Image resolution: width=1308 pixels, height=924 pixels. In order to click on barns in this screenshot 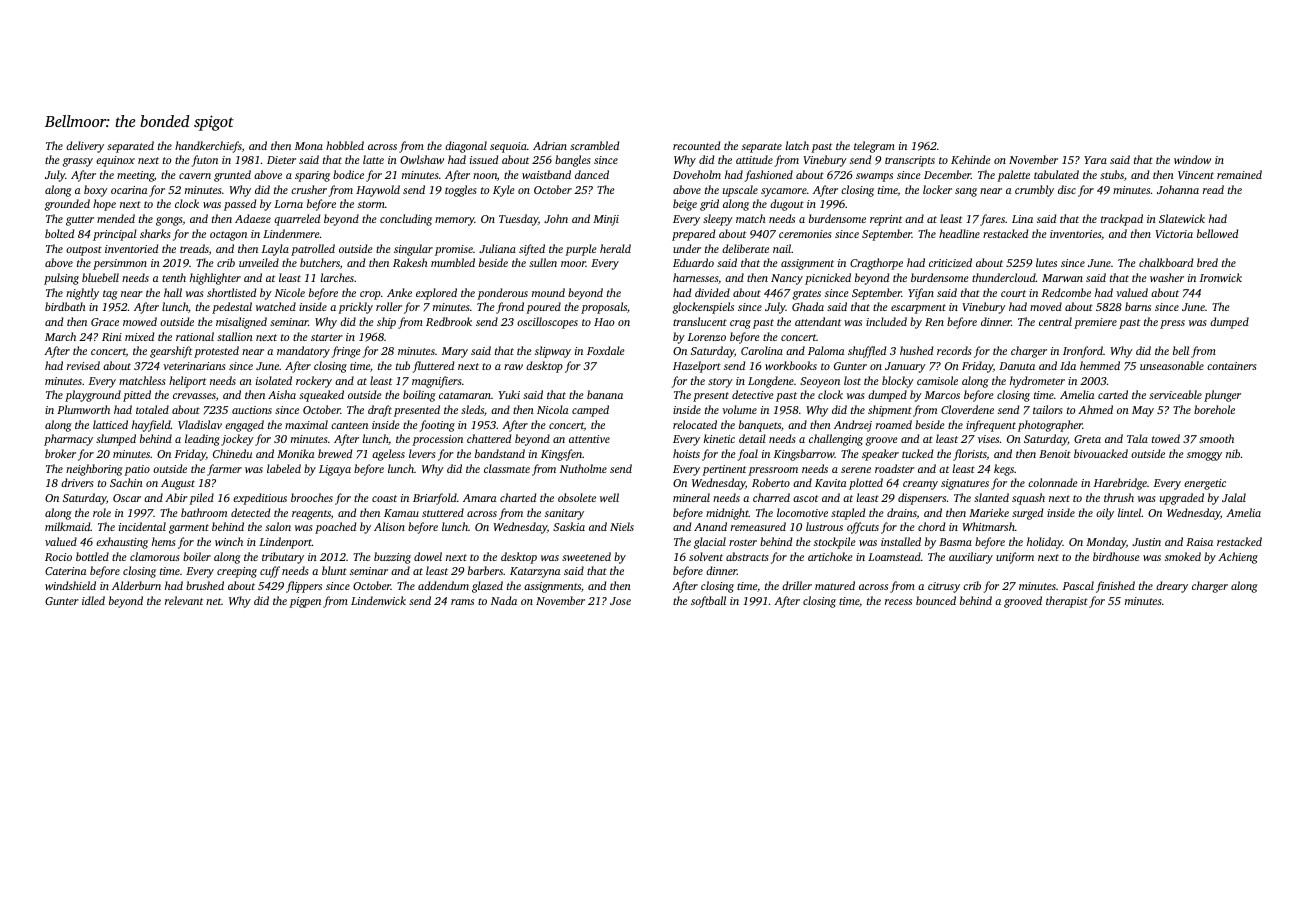, I will do `click(1138, 306)`.
